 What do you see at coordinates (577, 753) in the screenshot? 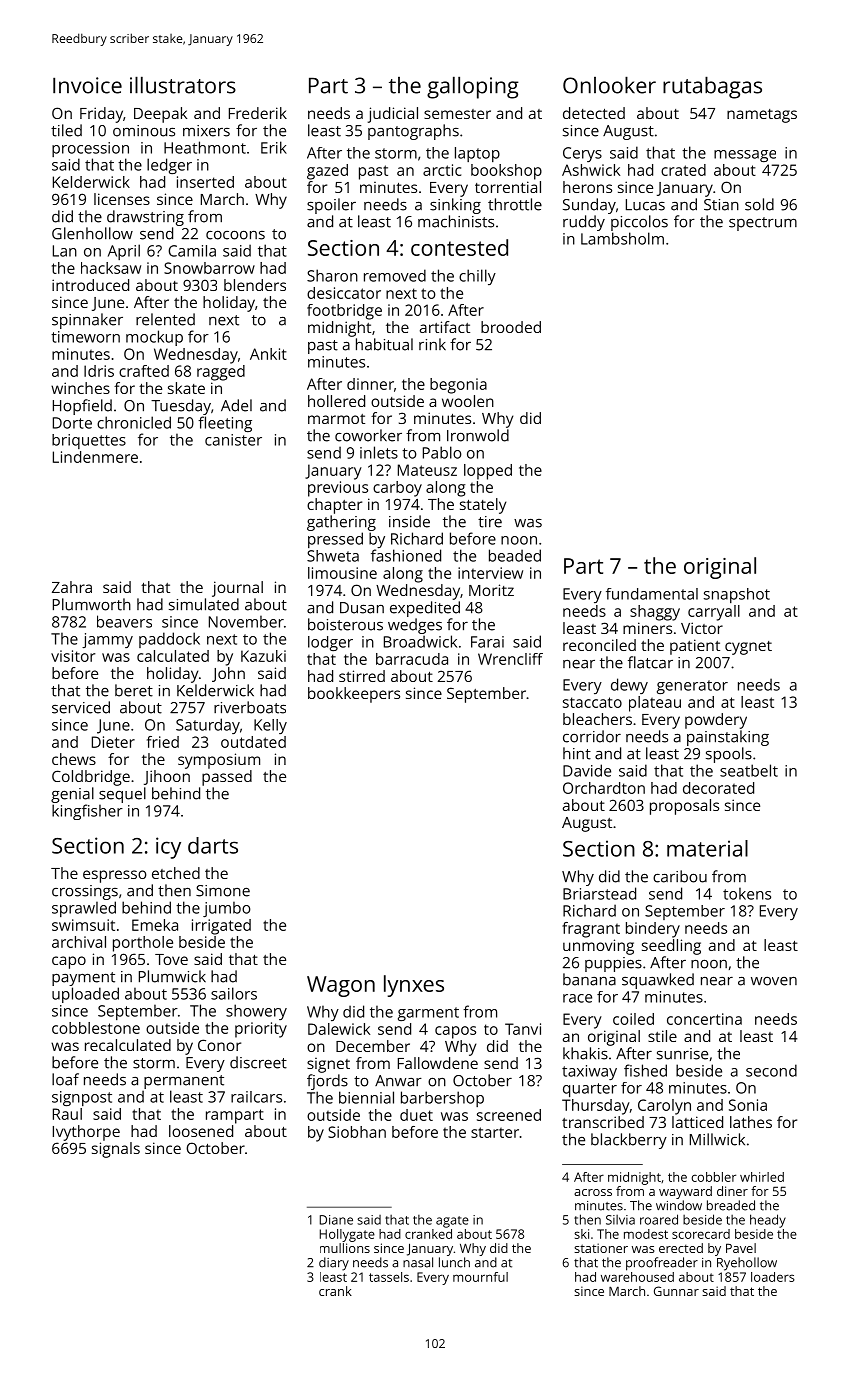
I see `hint` at bounding box center [577, 753].
